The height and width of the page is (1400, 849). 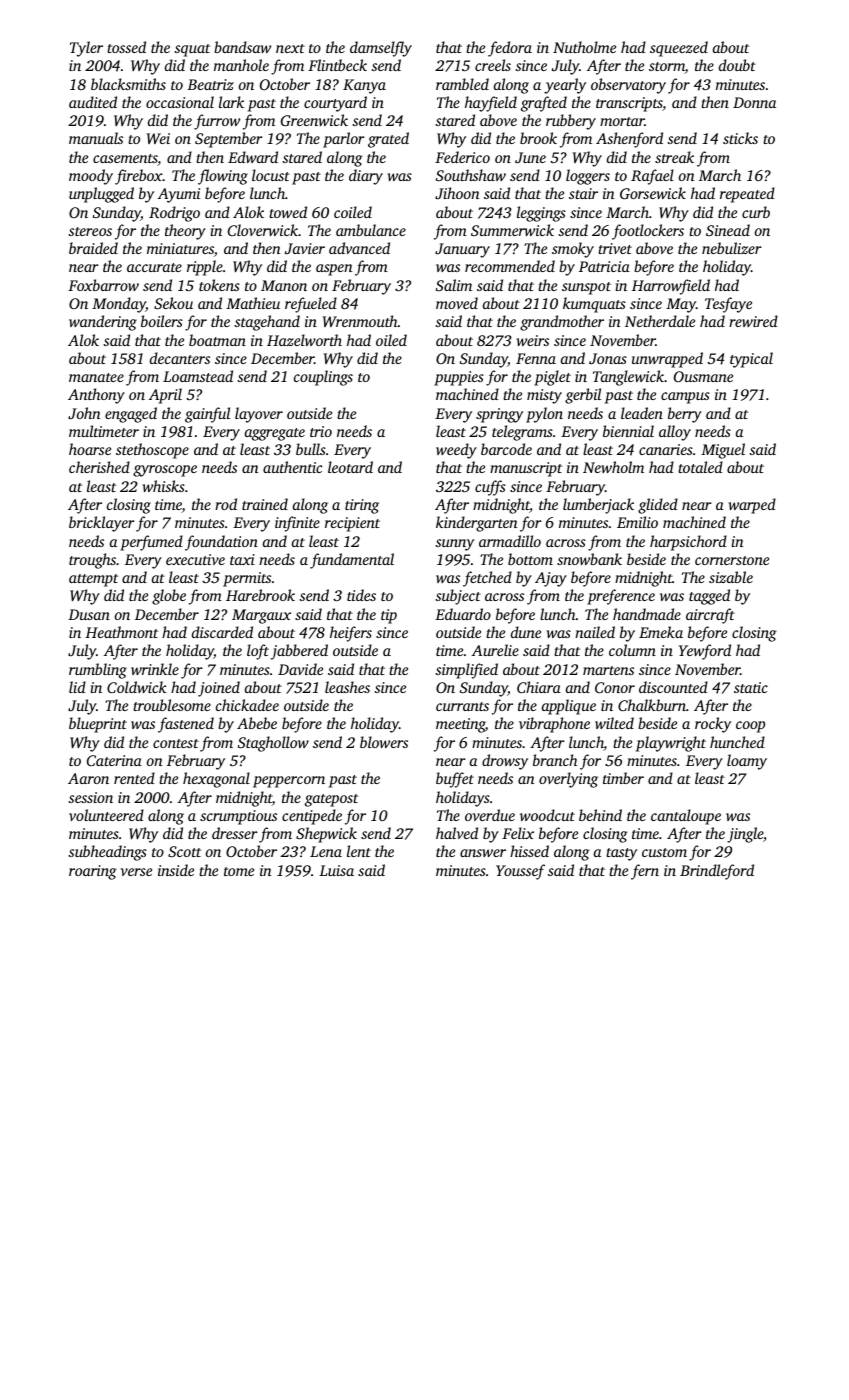 What do you see at coordinates (334, 270) in the page?
I see `aspen` at bounding box center [334, 270].
